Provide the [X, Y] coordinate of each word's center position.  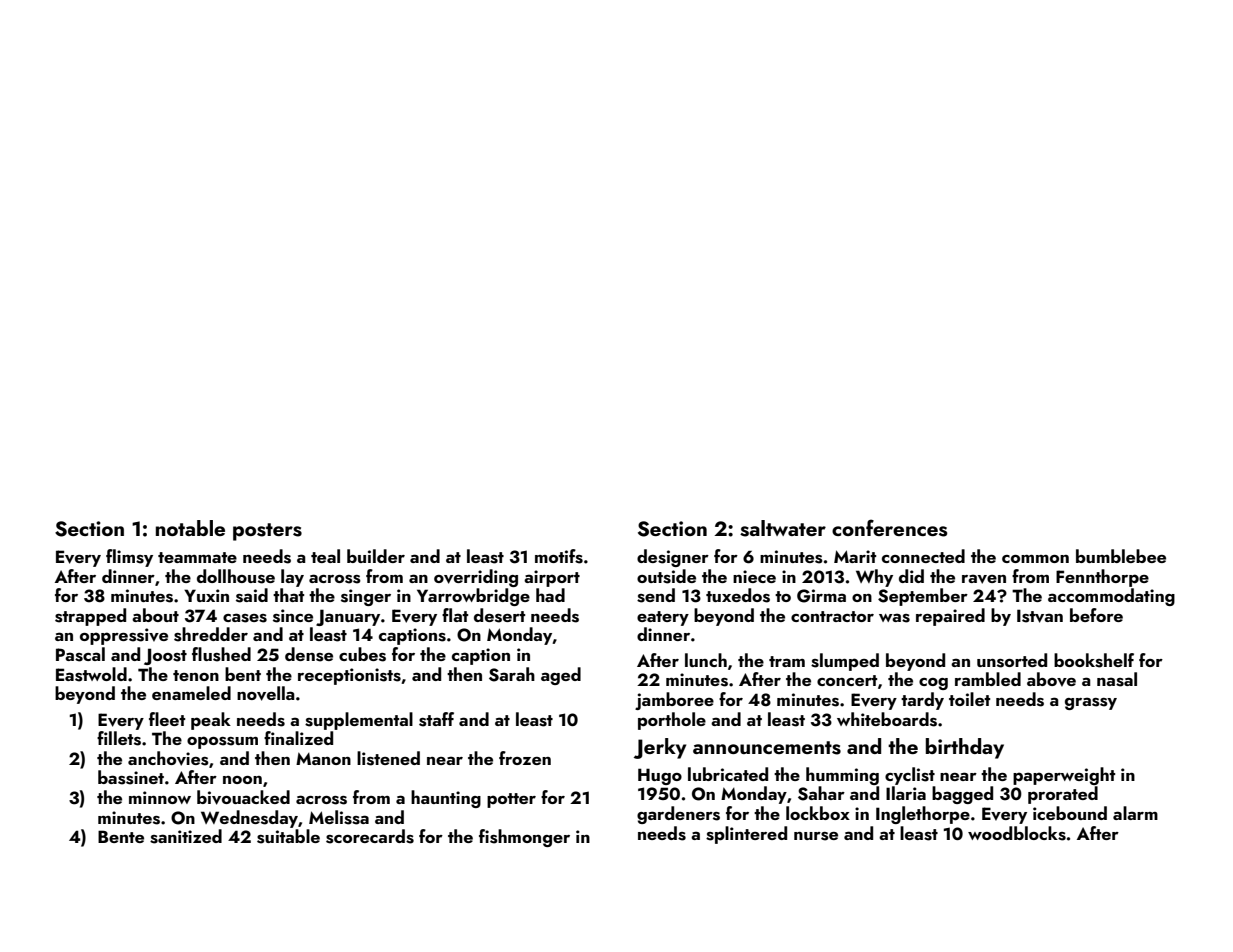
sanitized [186, 836]
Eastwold [91, 674]
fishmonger [524, 838]
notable [190, 528]
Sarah [512, 674]
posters [267, 532]
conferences [889, 528]
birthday [965, 748]
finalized [298, 738]
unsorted [1012, 660]
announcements [767, 748]
